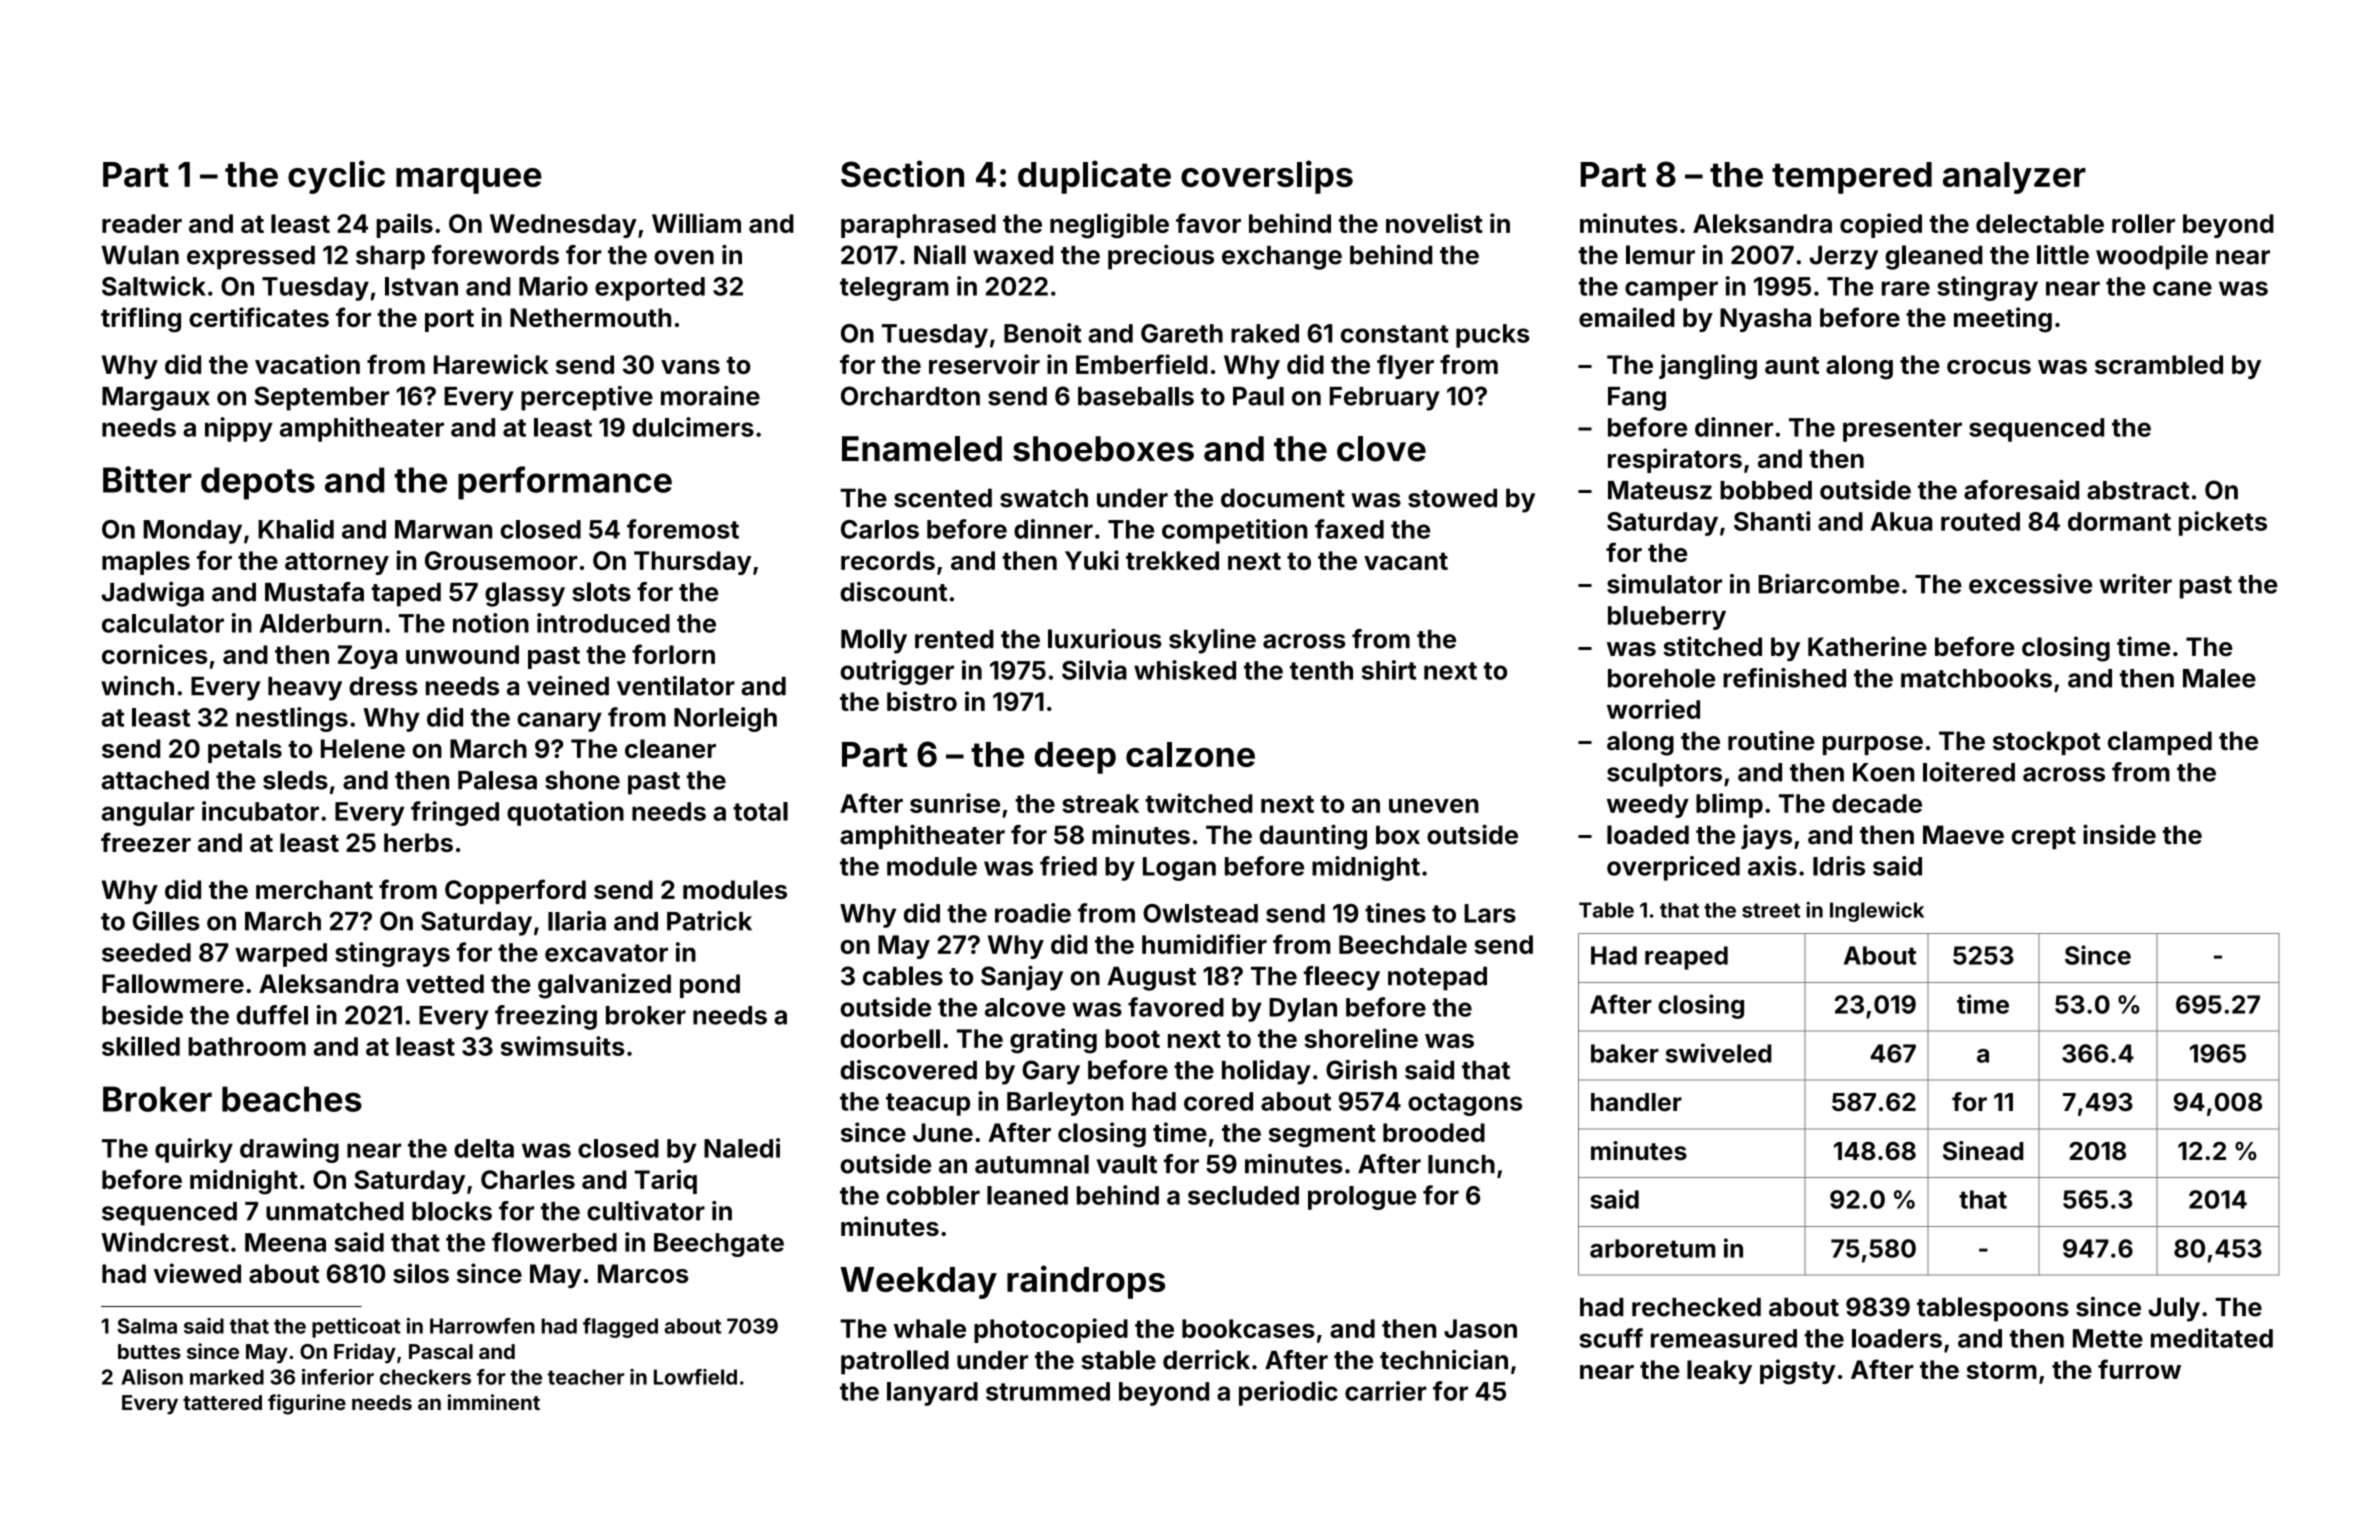 This document has width=2380, height=1540. I want to click on marquee, so click(469, 181).
